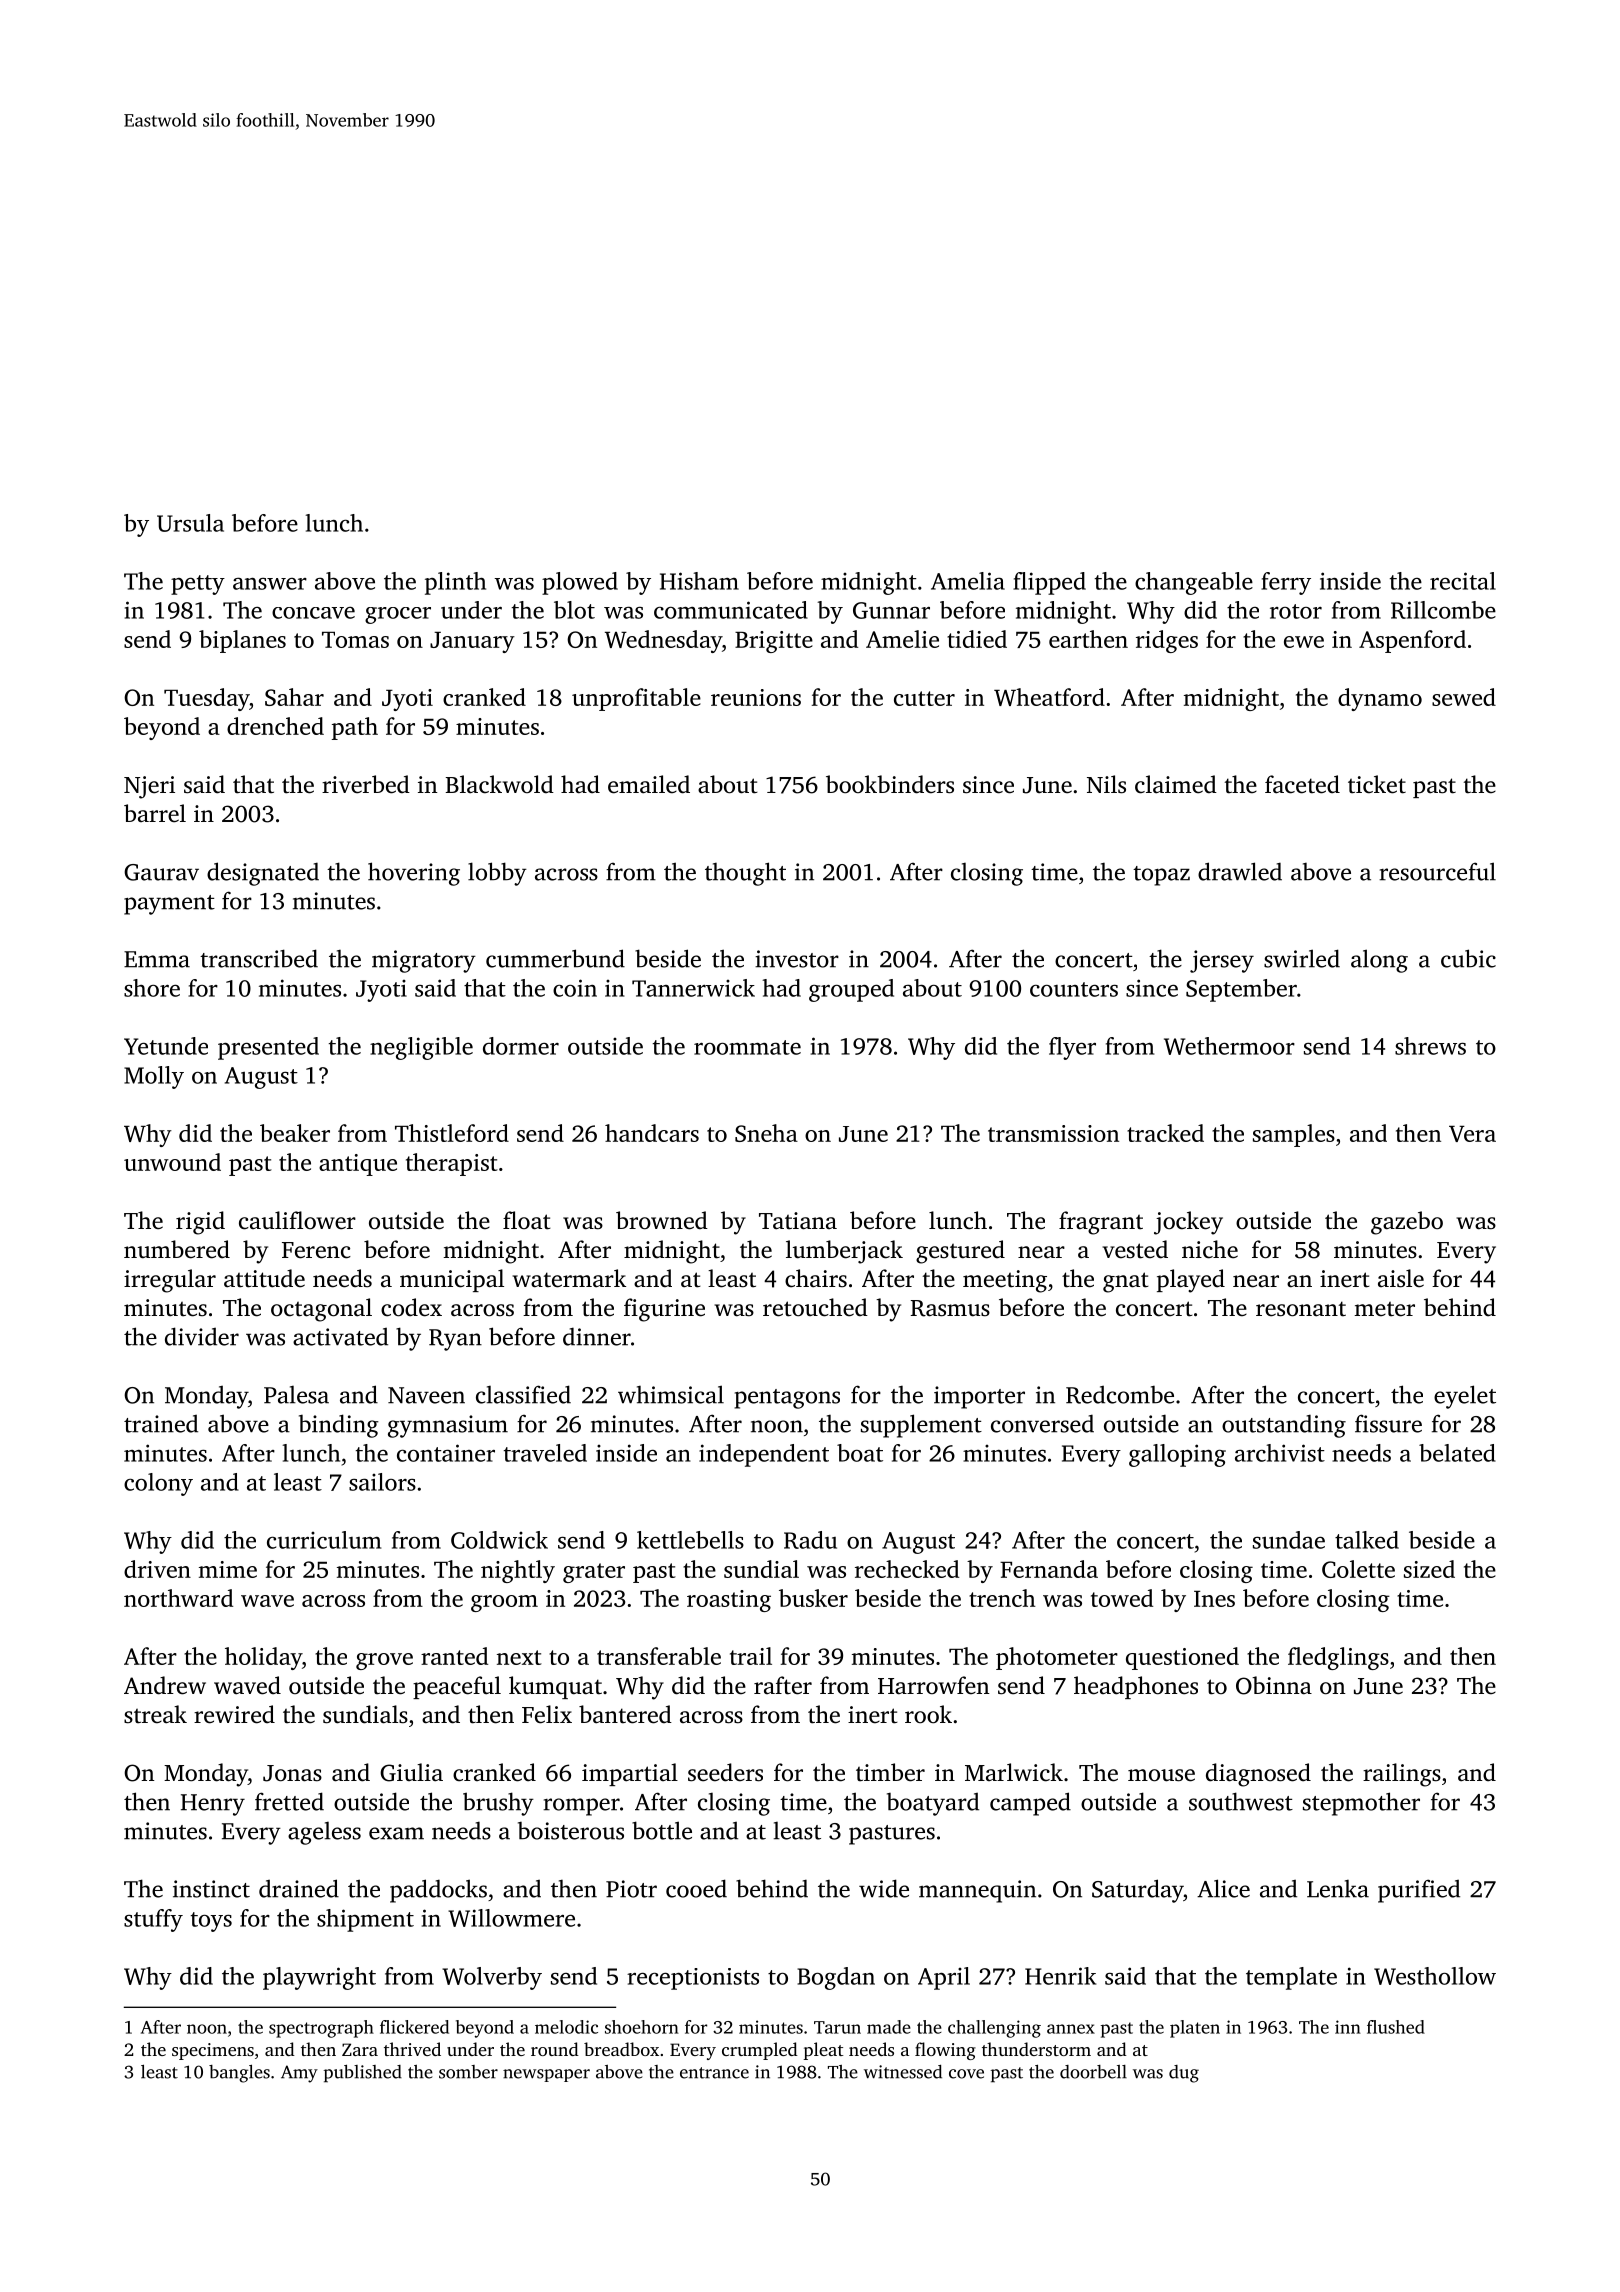 This screenshot has width=1620, height=2292. I want to click on hovering, so click(414, 874).
